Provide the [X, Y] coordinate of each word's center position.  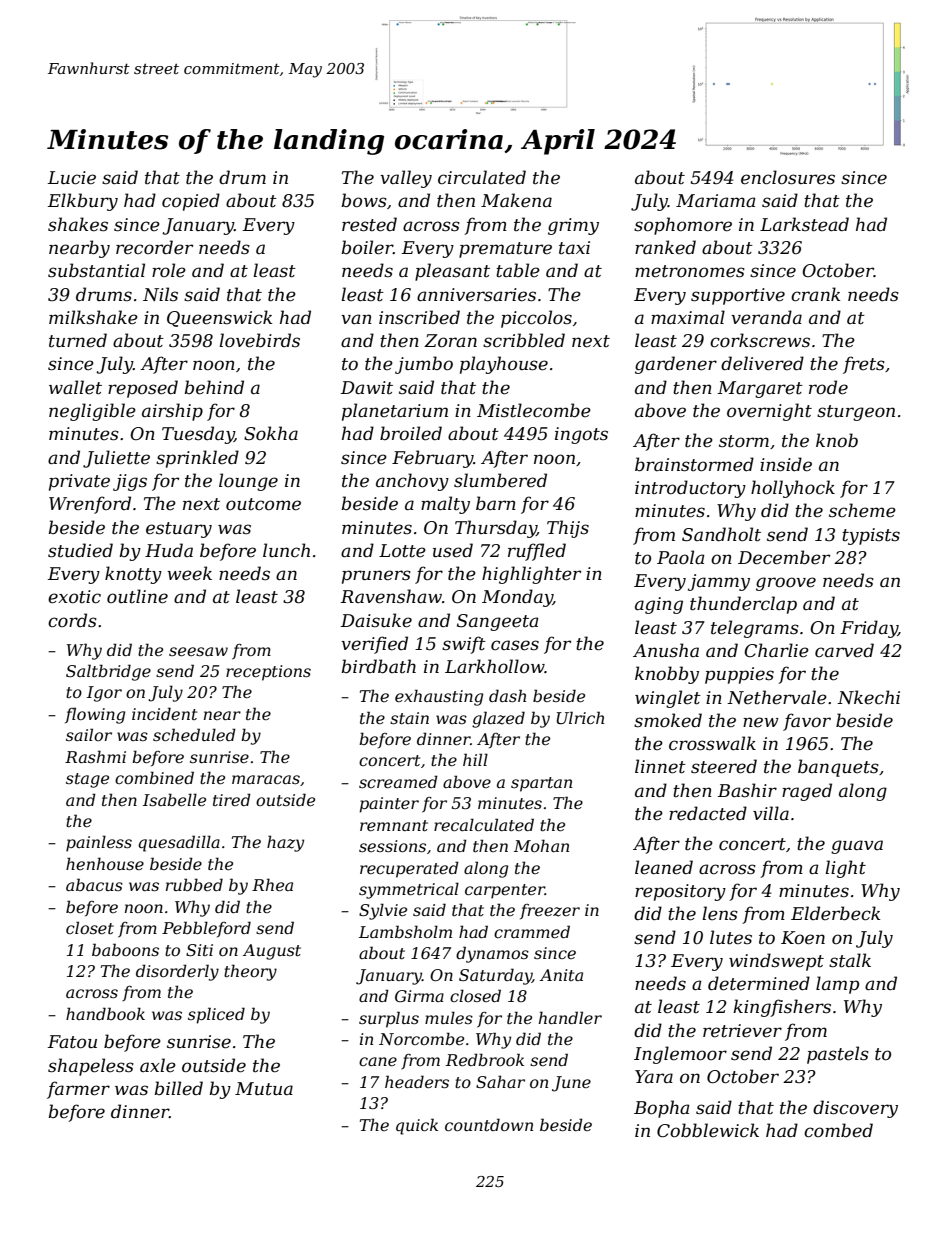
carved [844, 650]
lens [720, 913]
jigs [130, 482]
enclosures [788, 177]
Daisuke [376, 620]
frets [864, 365]
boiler [367, 247]
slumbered [500, 480]
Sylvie [383, 911]
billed [178, 1088]
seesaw [198, 651]
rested [369, 224]
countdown [489, 1124]
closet [90, 927]
